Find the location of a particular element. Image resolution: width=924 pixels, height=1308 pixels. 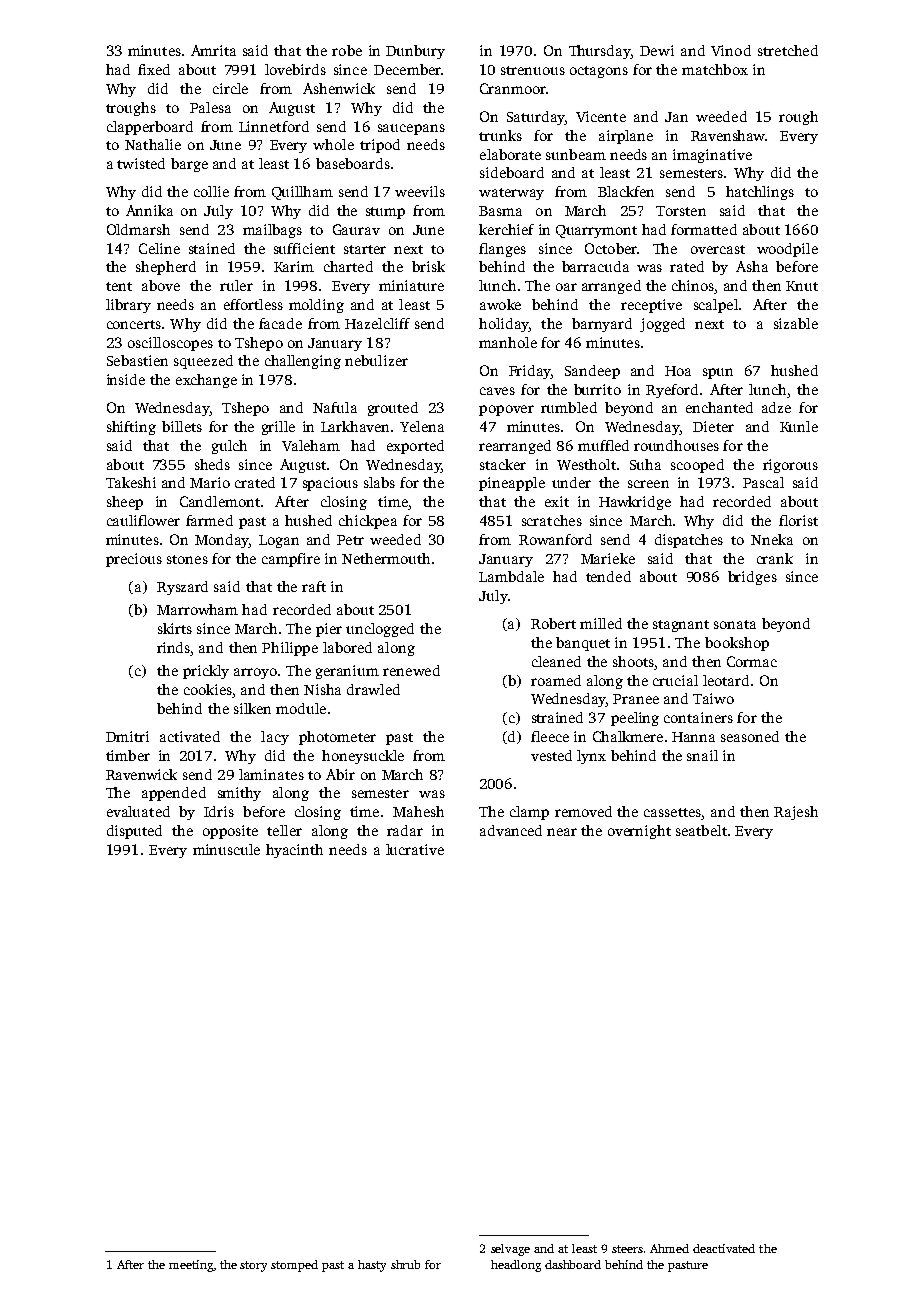

Dunbury is located at coordinates (415, 52).
